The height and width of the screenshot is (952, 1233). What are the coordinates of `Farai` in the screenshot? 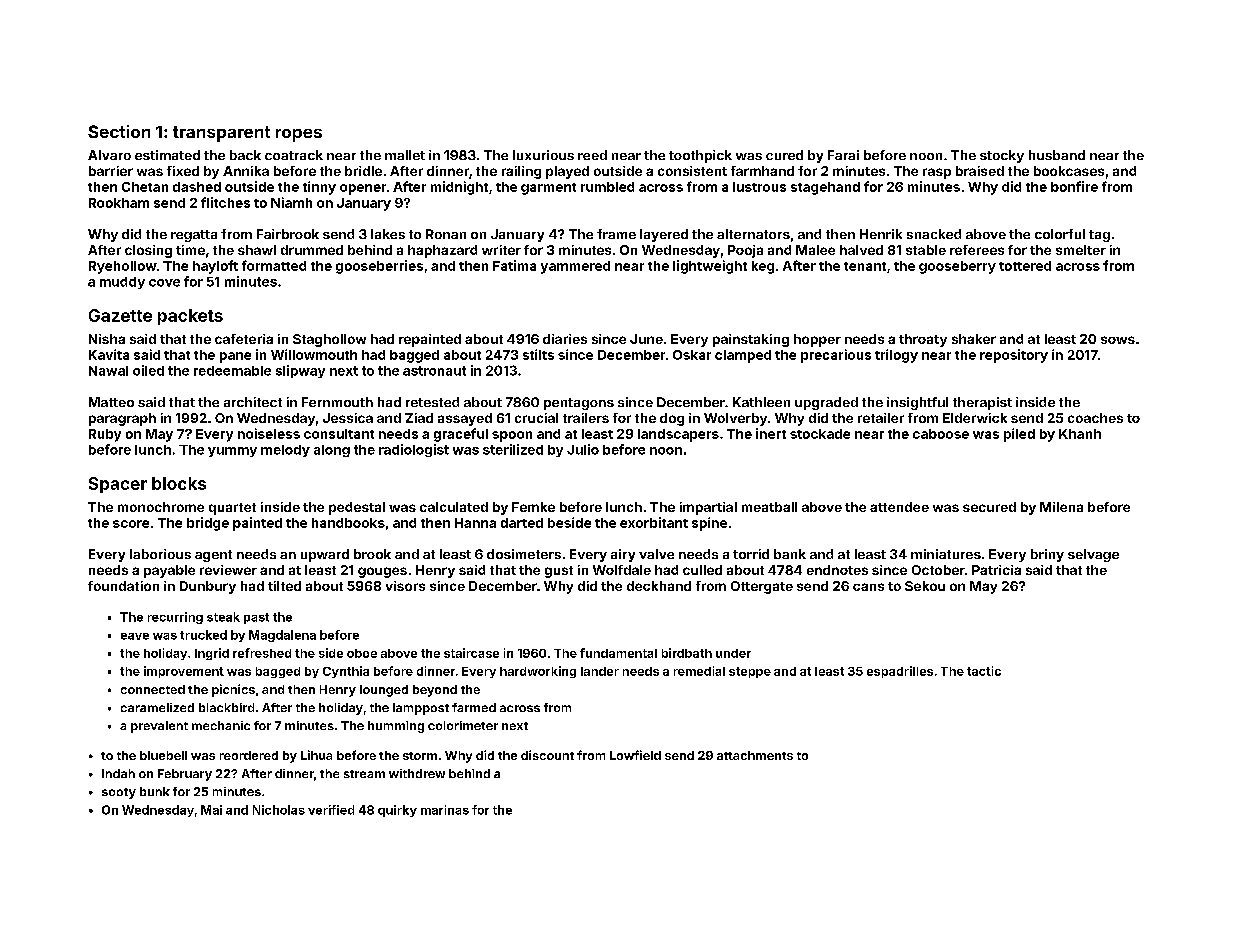 It's located at (843, 155).
